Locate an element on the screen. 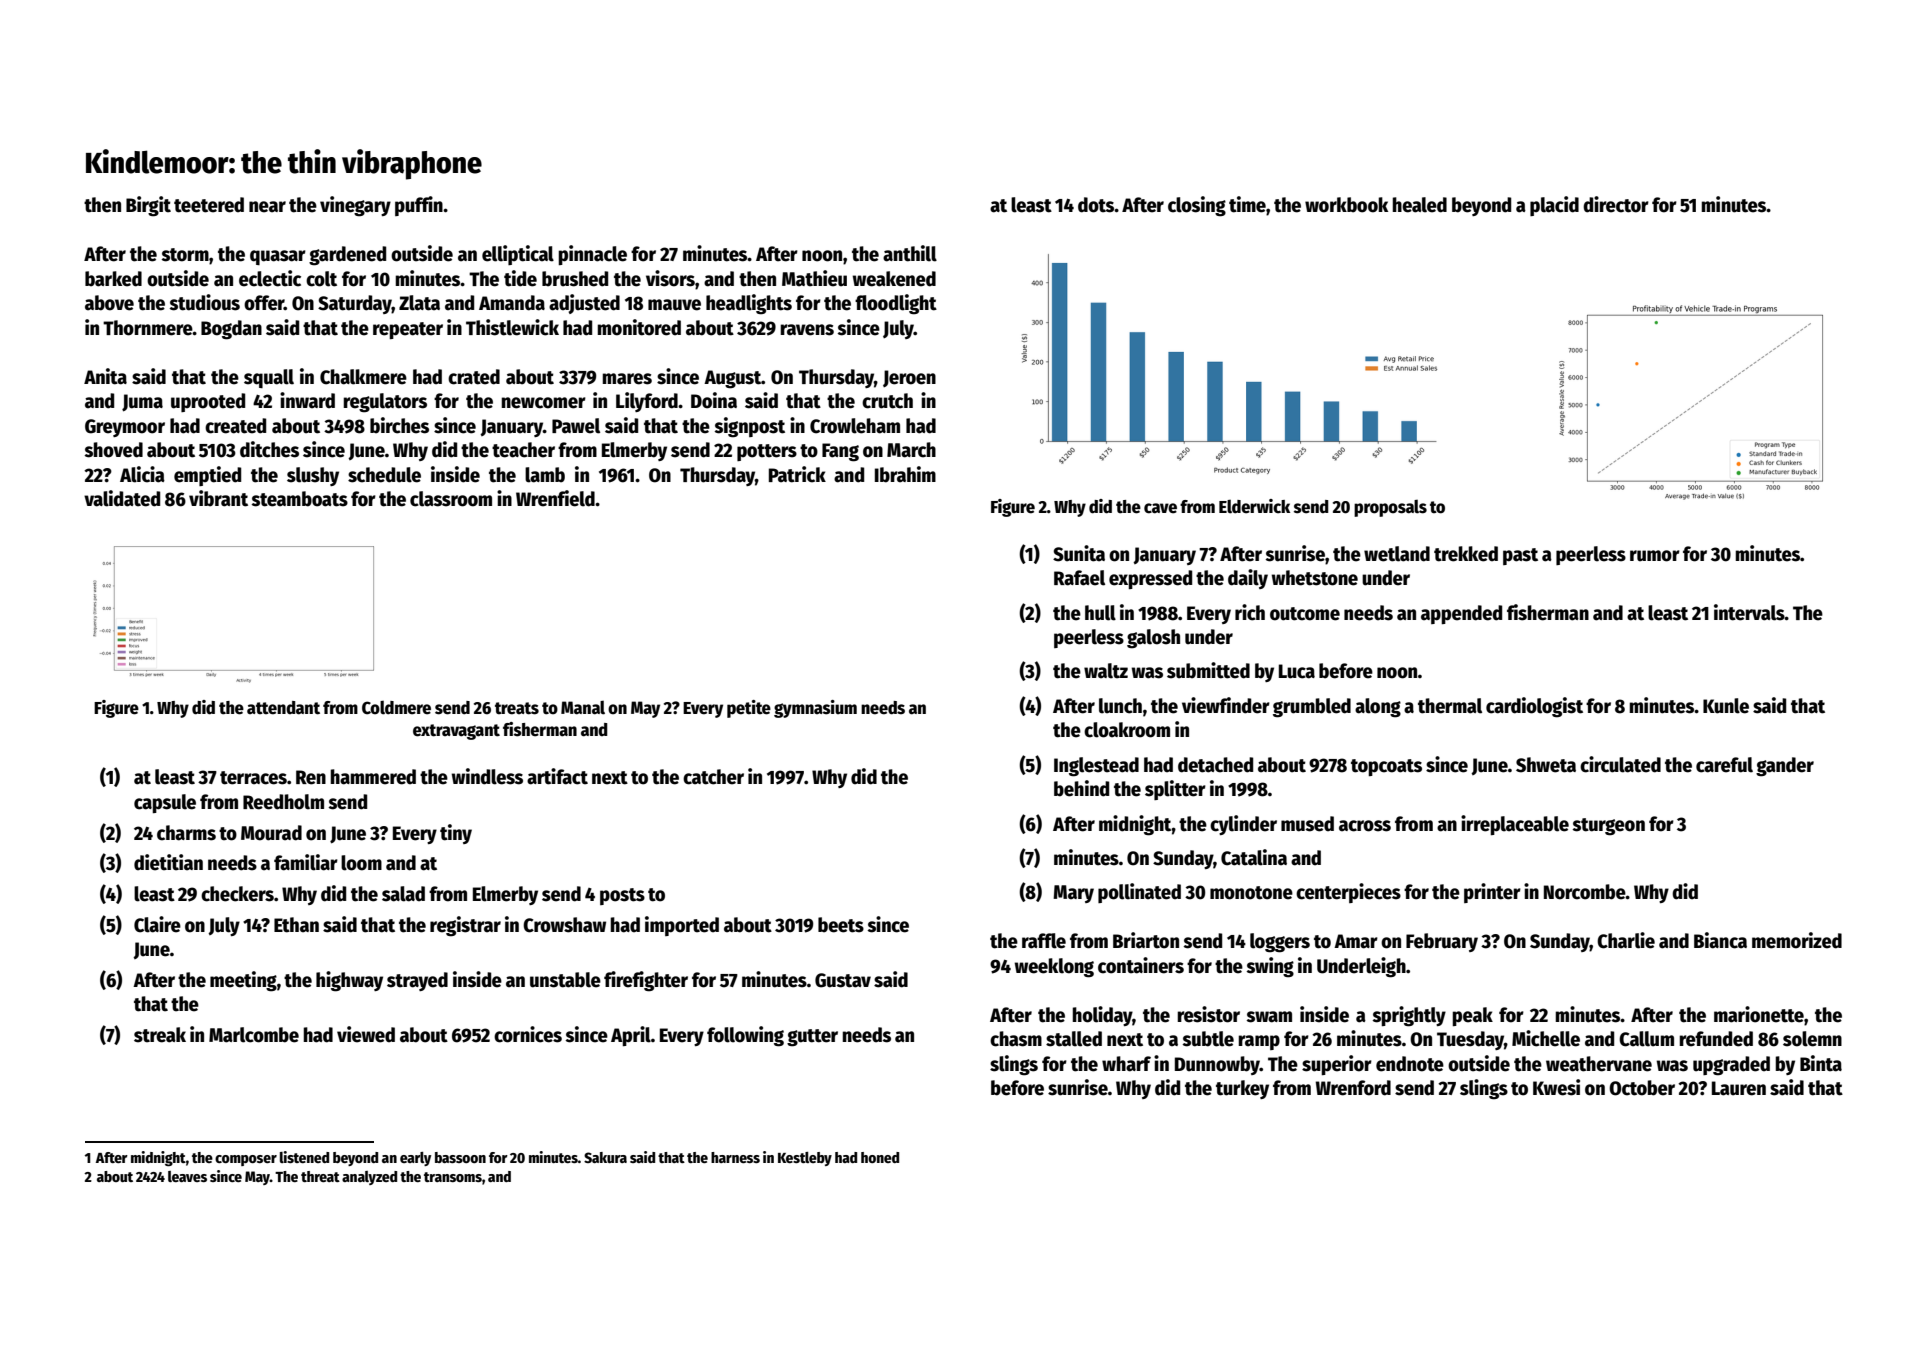 The width and height of the screenshot is (1927, 1363). attendant is located at coordinates (283, 708).
